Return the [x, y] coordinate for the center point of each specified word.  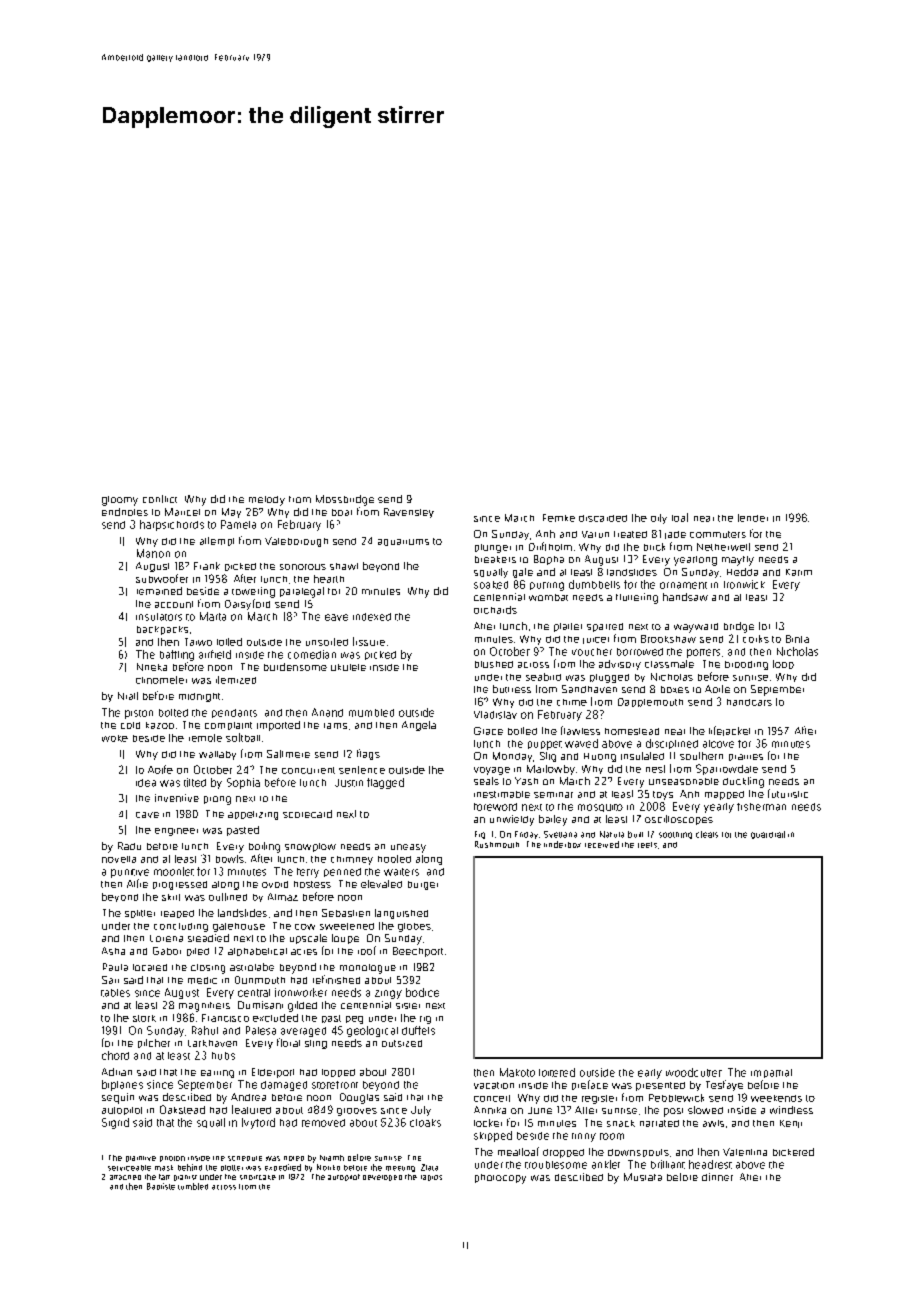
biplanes [122, 1085]
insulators [159, 617]
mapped [724, 795]
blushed [494, 664]
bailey [553, 820]
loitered [557, 1072]
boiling [264, 847]
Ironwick [744, 584]
